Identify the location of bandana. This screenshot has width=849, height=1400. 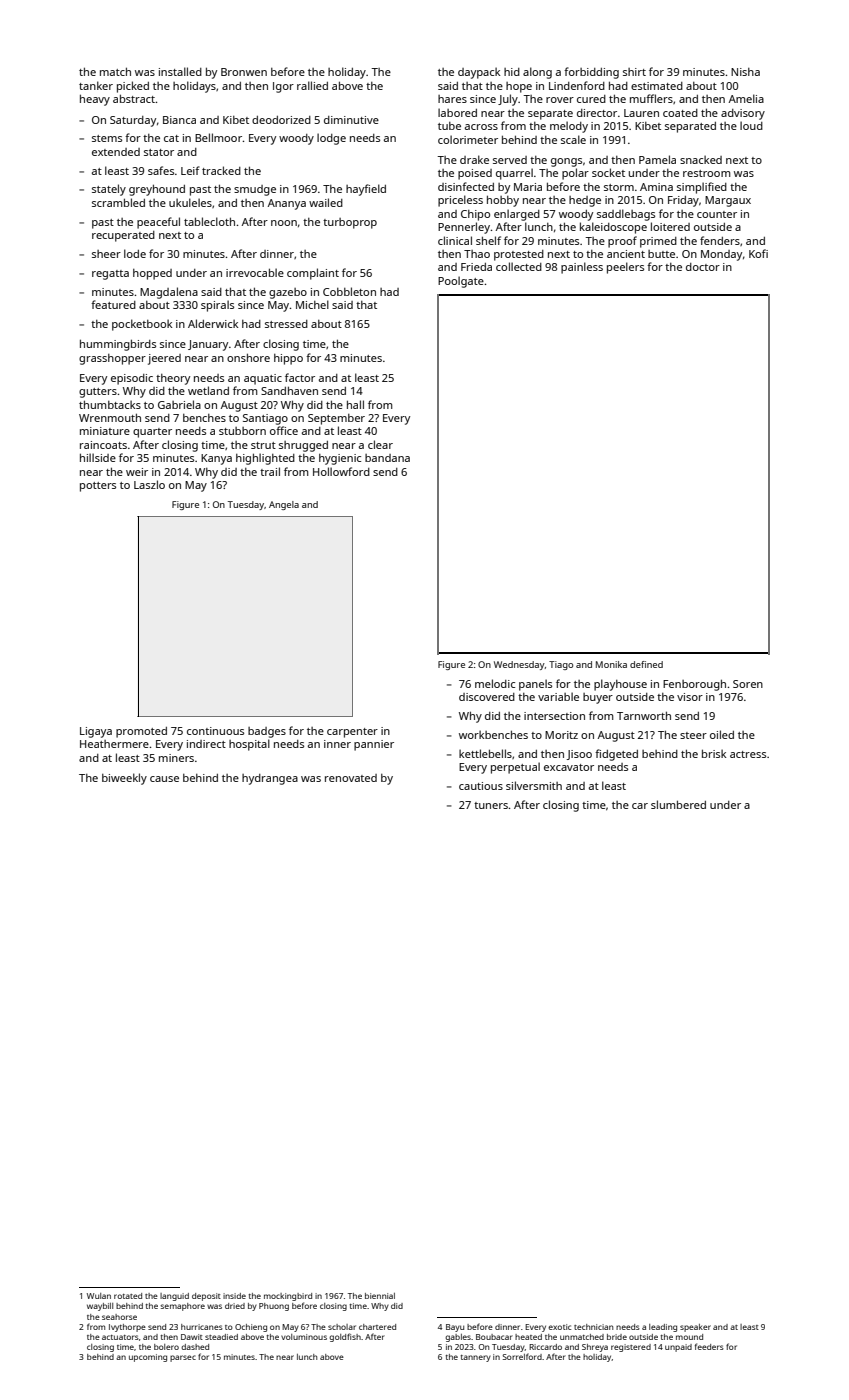
(387, 458).
